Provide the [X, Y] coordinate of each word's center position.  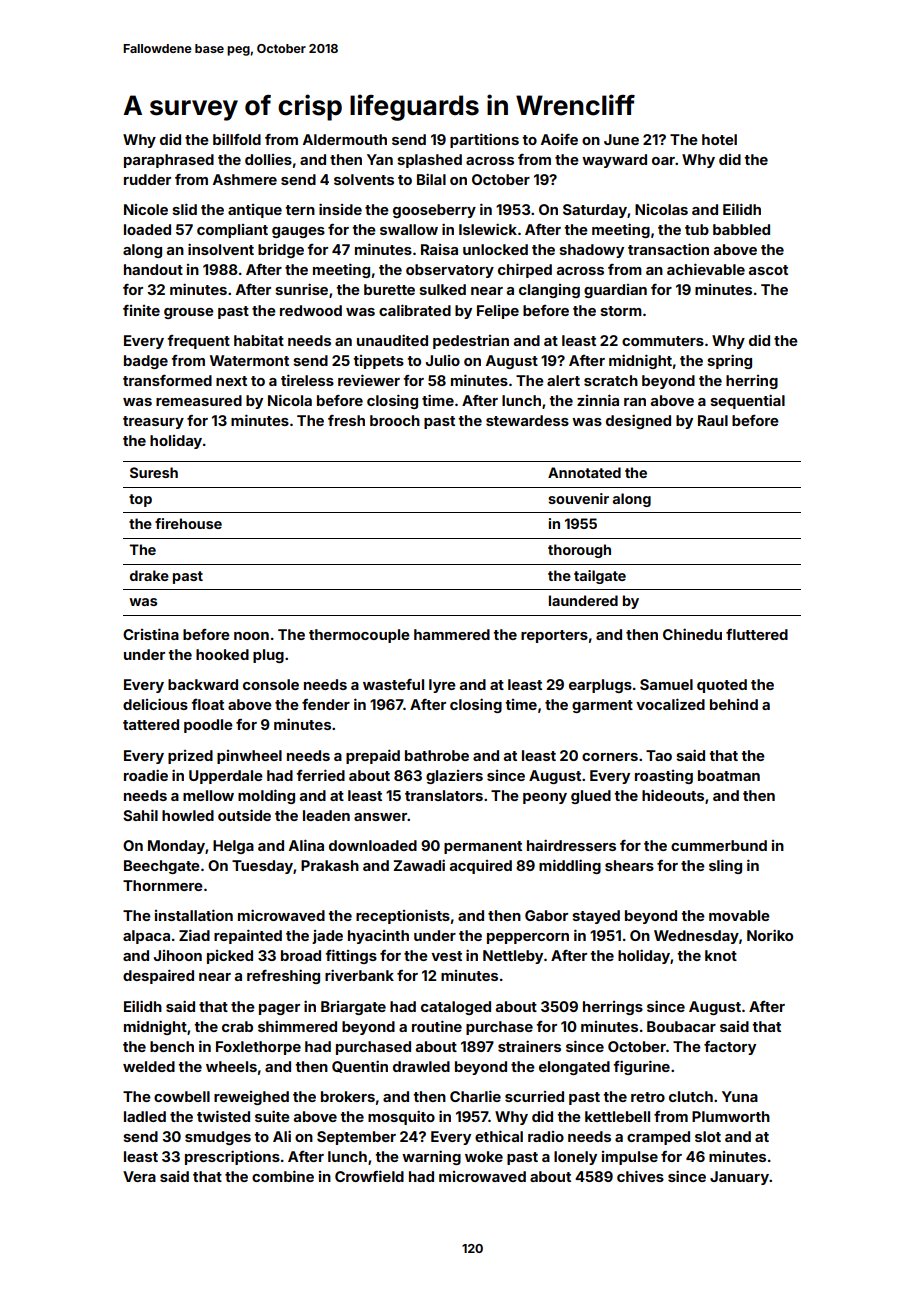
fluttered [757, 634]
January [739, 1178]
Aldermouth [345, 139]
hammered [452, 634]
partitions [484, 140]
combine [283, 1176]
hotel [719, 139]
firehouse [188, 523]
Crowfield [369, 1176]
